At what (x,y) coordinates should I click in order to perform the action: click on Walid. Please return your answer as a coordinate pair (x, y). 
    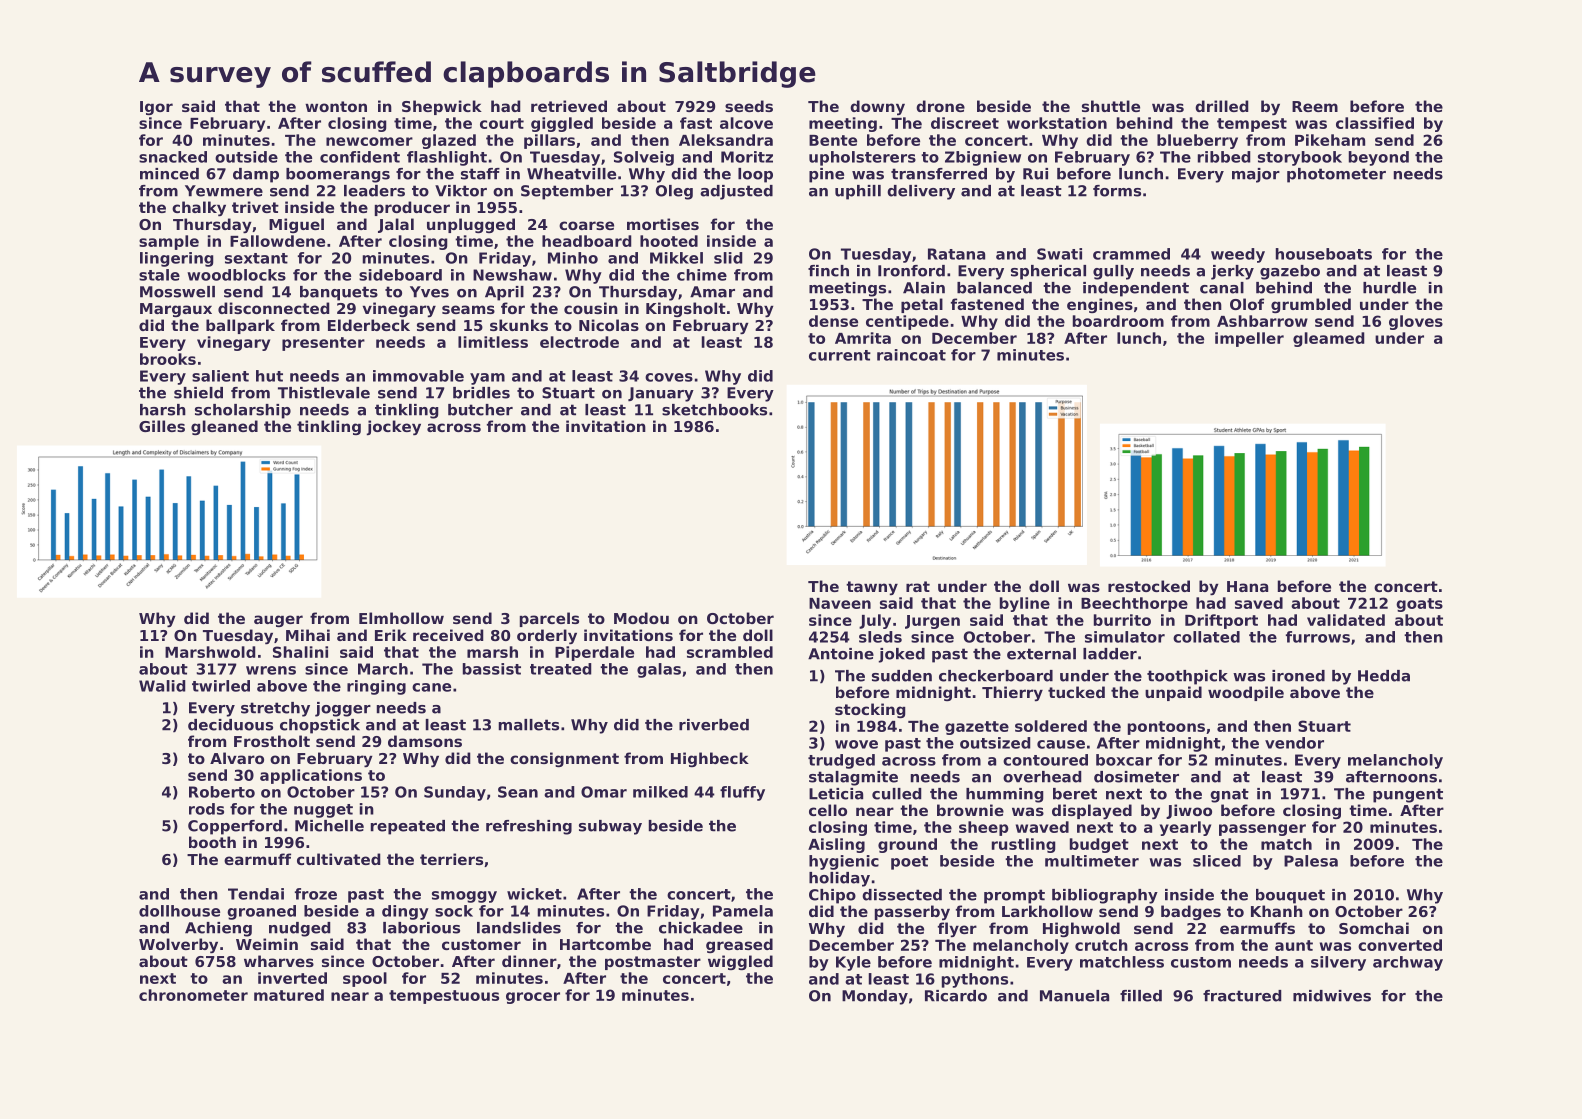
    Looking at the image, I should click on (162, 686).
